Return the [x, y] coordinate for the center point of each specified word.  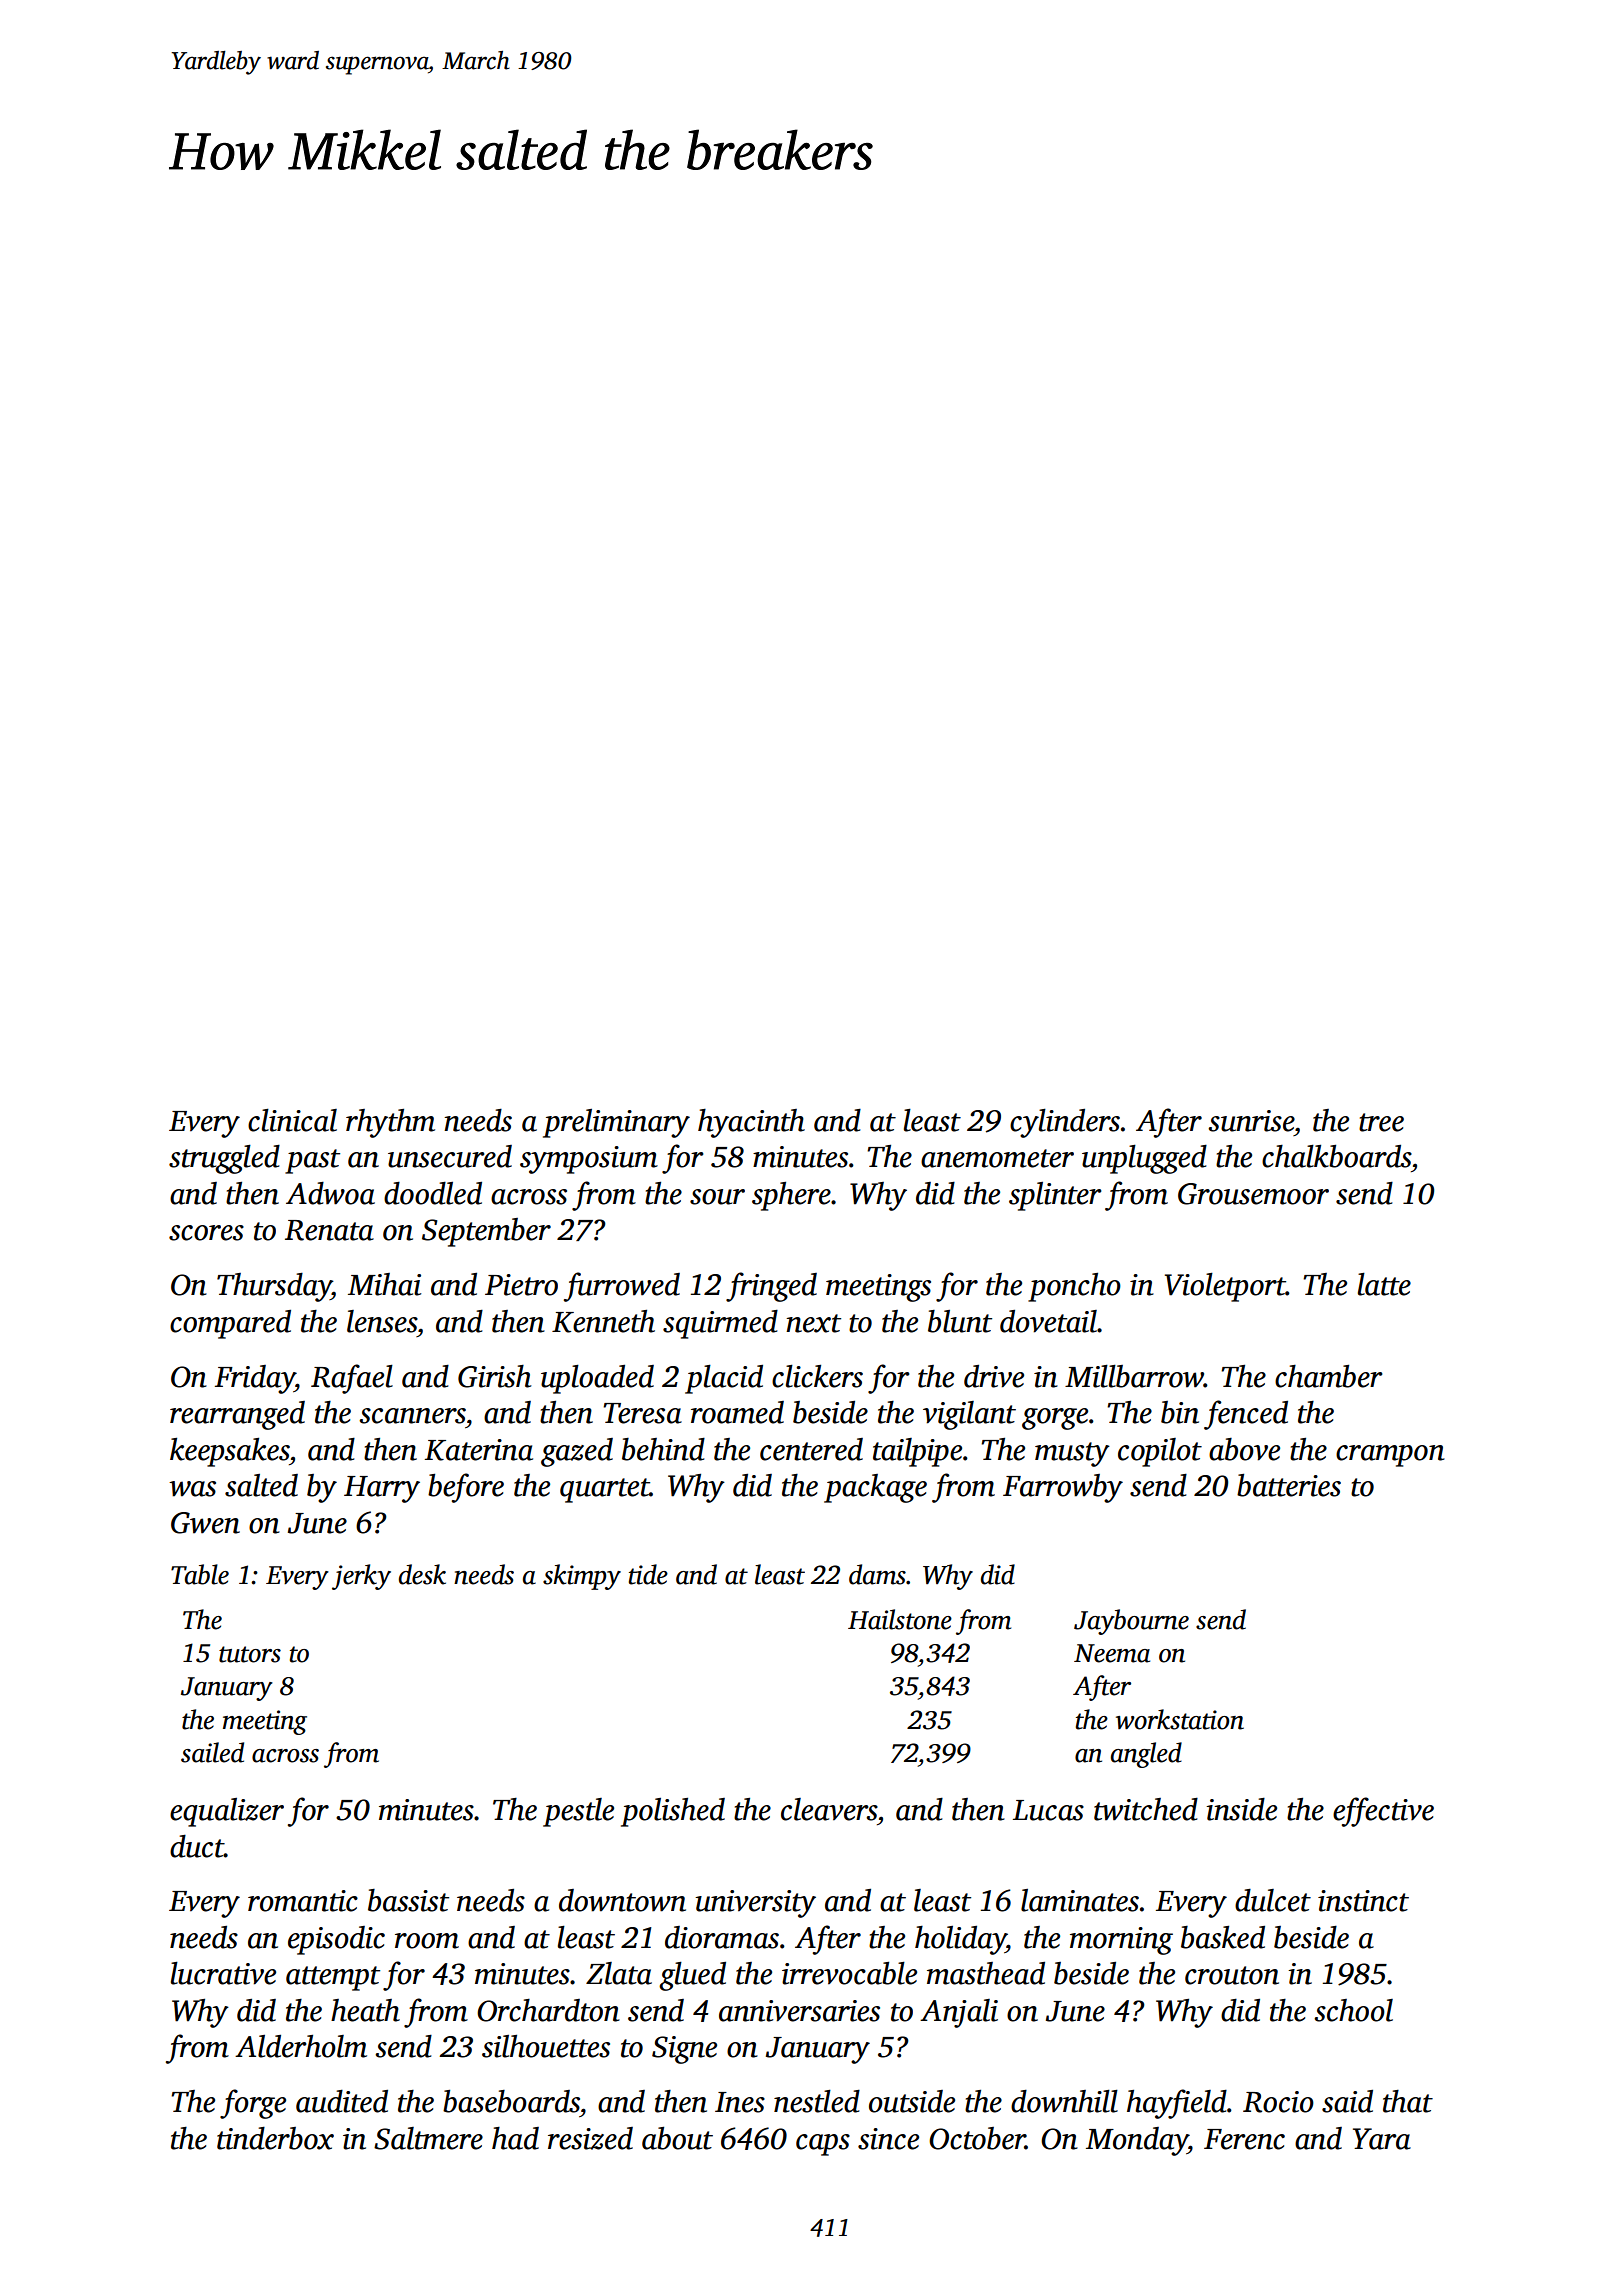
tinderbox [275, 2138]
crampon [1390, 1456]
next [813, 1323]
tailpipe [917, 1452]
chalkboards [1336, 1156]
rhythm [390, 1123]
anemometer [997, 1158]
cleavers [829, 1809]
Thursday [274, 1287]
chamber [1329, 1376]
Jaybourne [1131, 1622]
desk [422, 1574]
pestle [578, 1812]
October [977, 2138]
